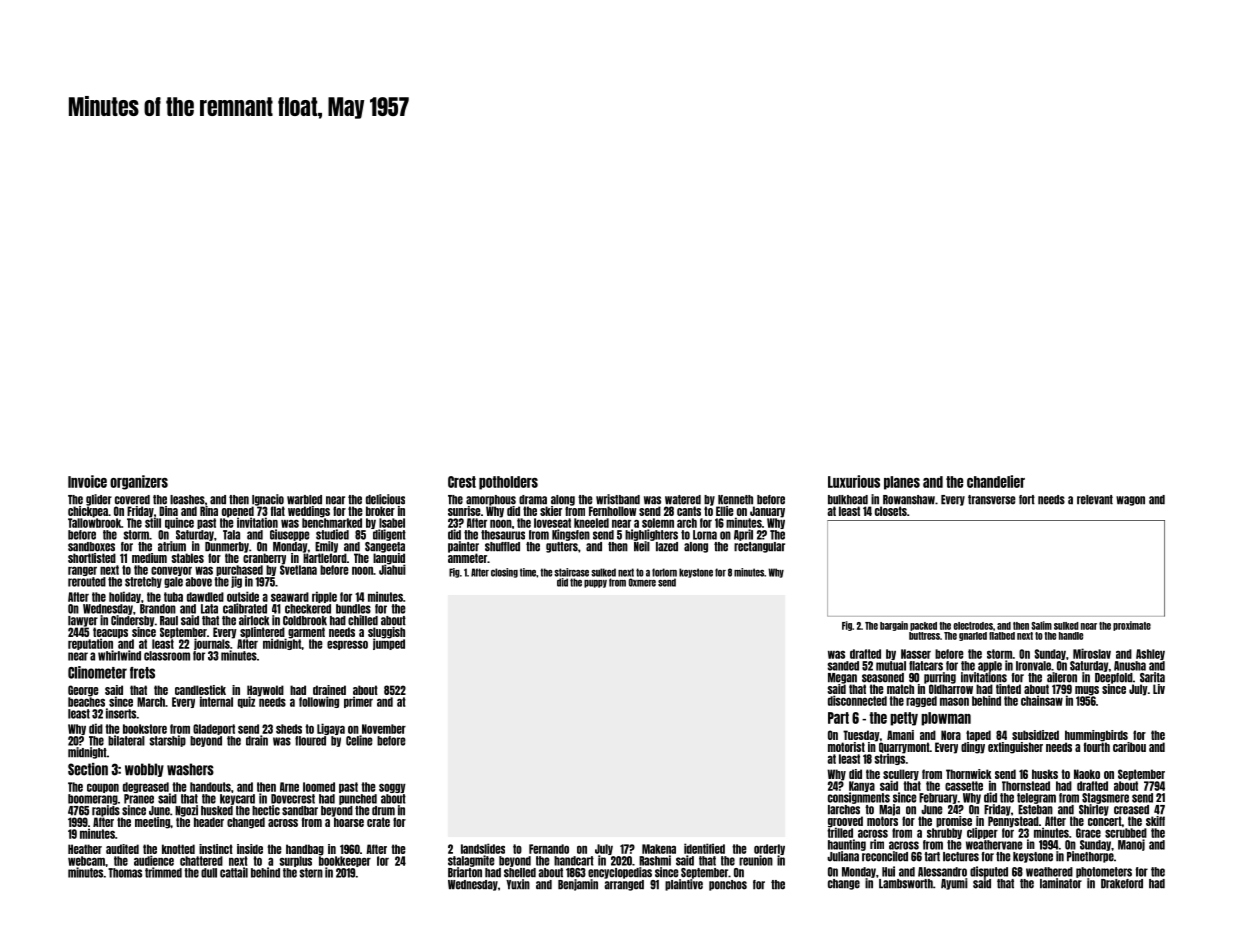 The height and width of the document is (952, 1233). Describe the element at coordinates (842, 678) in the document. I see `Megan` at that location.
